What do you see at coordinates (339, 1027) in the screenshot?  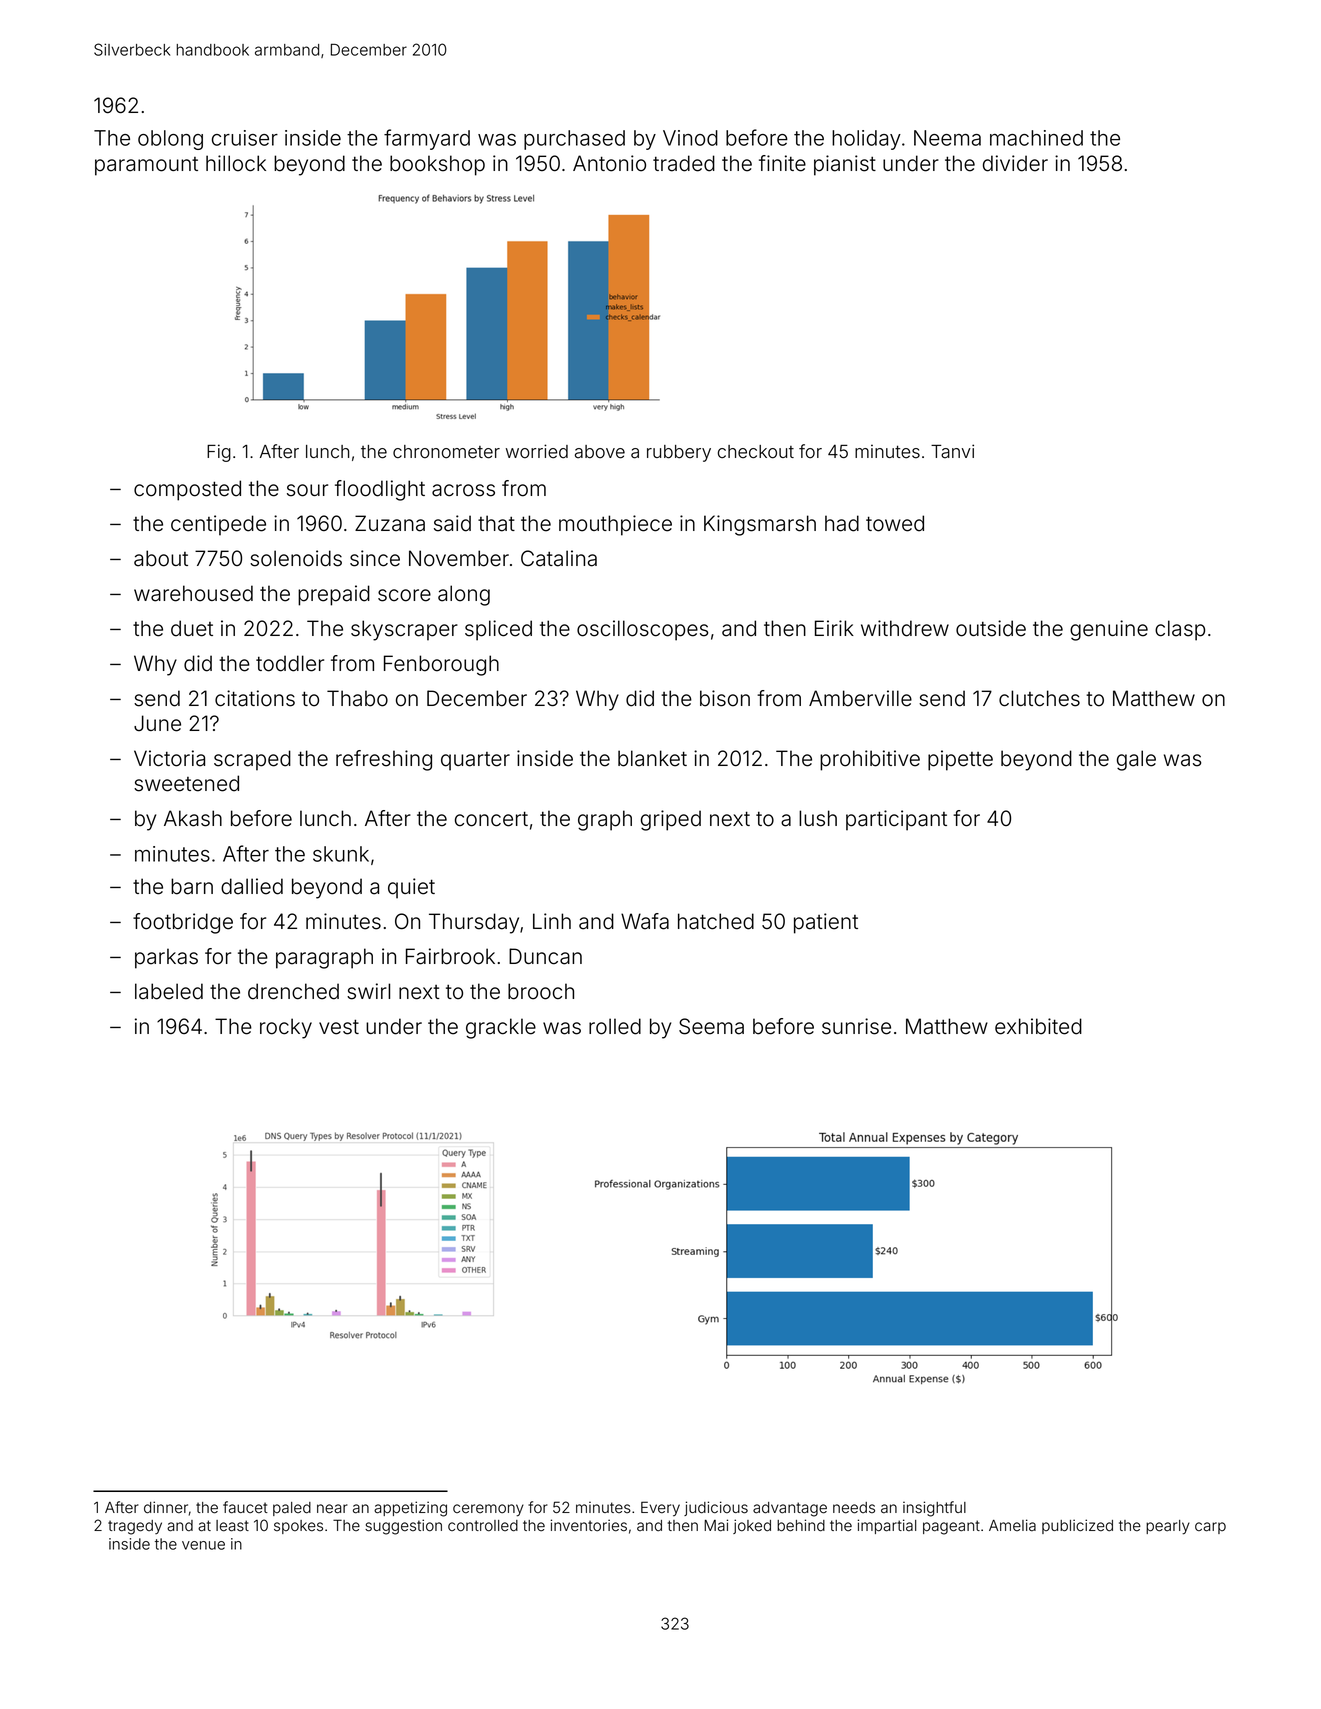 I see `vest` at bounding box center [339, 1027].
